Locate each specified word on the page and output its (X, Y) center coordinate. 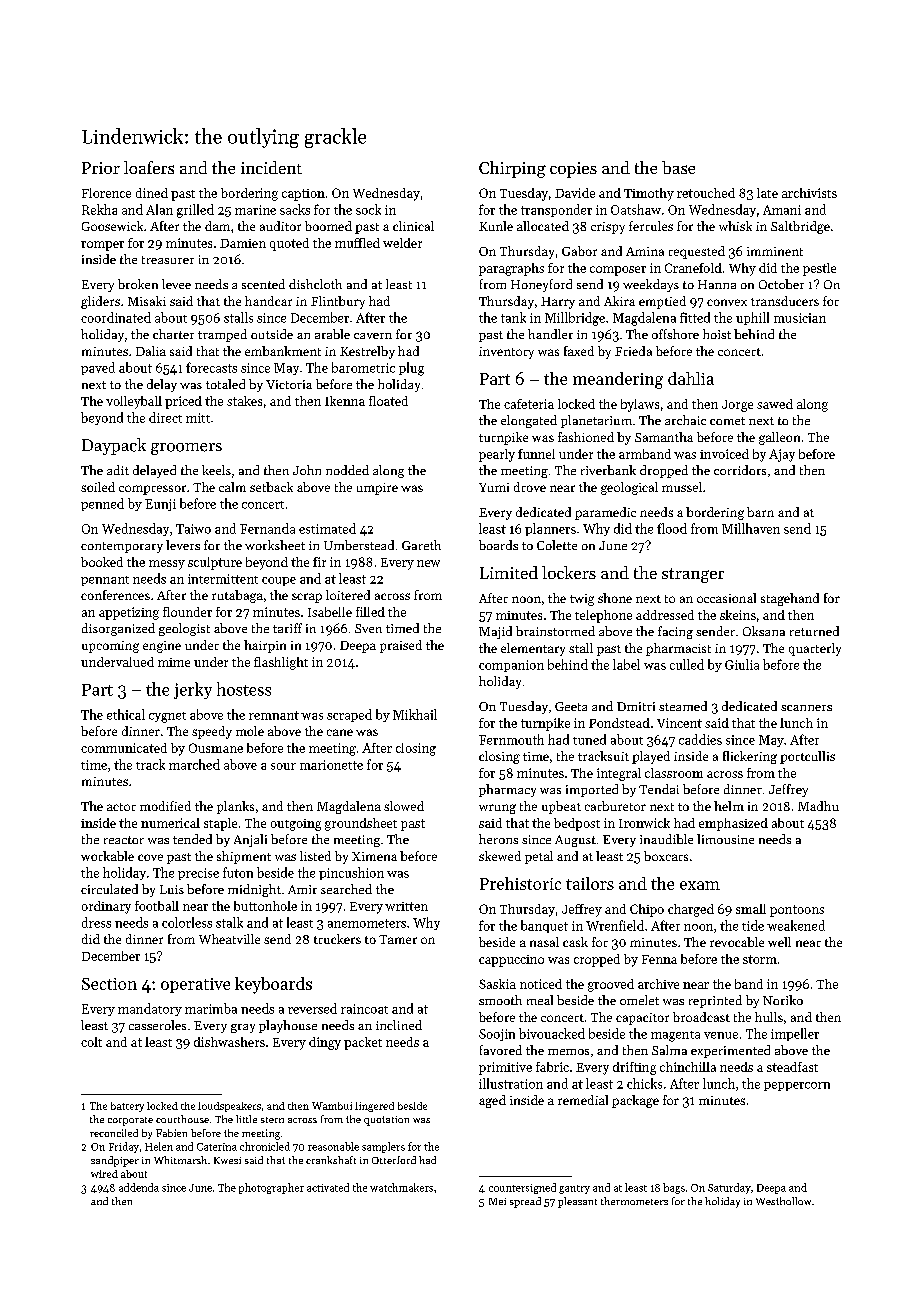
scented (263, 284)
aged (492, 1101)
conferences (115, 595)
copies (573, 170)
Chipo (647, 910)
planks (235, 807)
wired (104, 1174)
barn (760, 512)
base (678, 167)
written (406, 906)
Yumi (494, 487)
